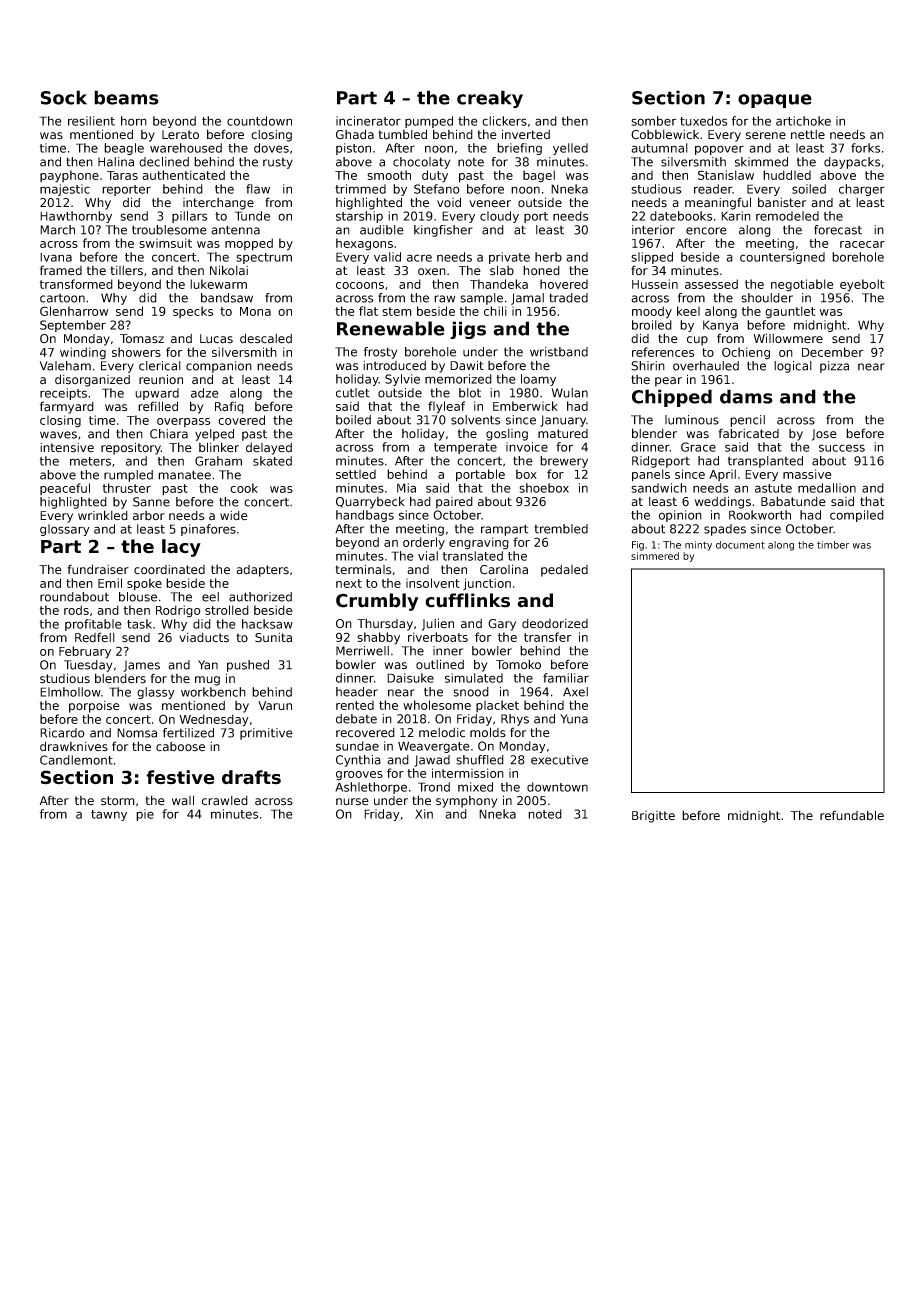 This screenshot has width=924, height=1308. I want to click on paired, so click(454, 503).
